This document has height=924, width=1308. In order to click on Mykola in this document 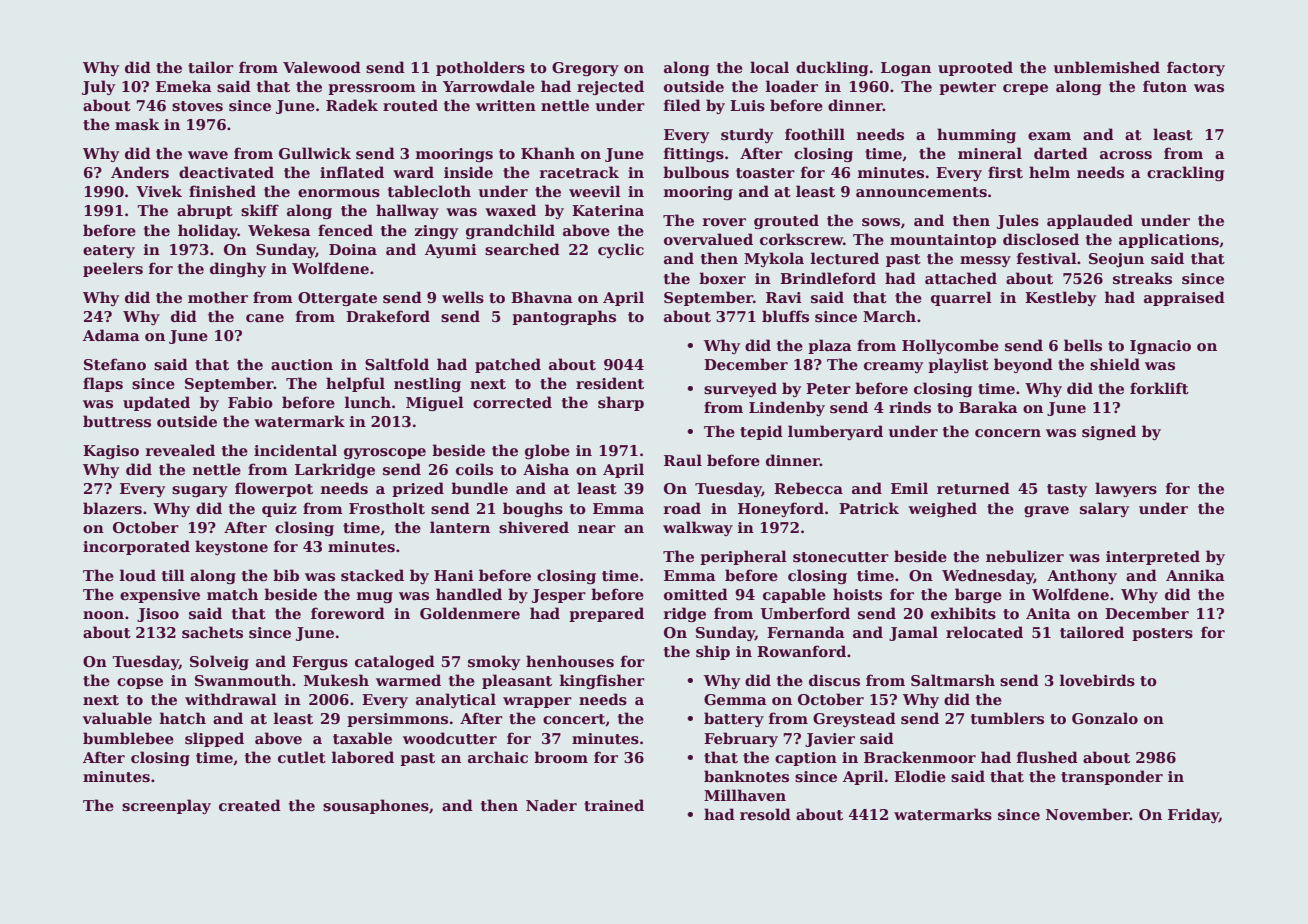, I will do `click(774, 259)`.
